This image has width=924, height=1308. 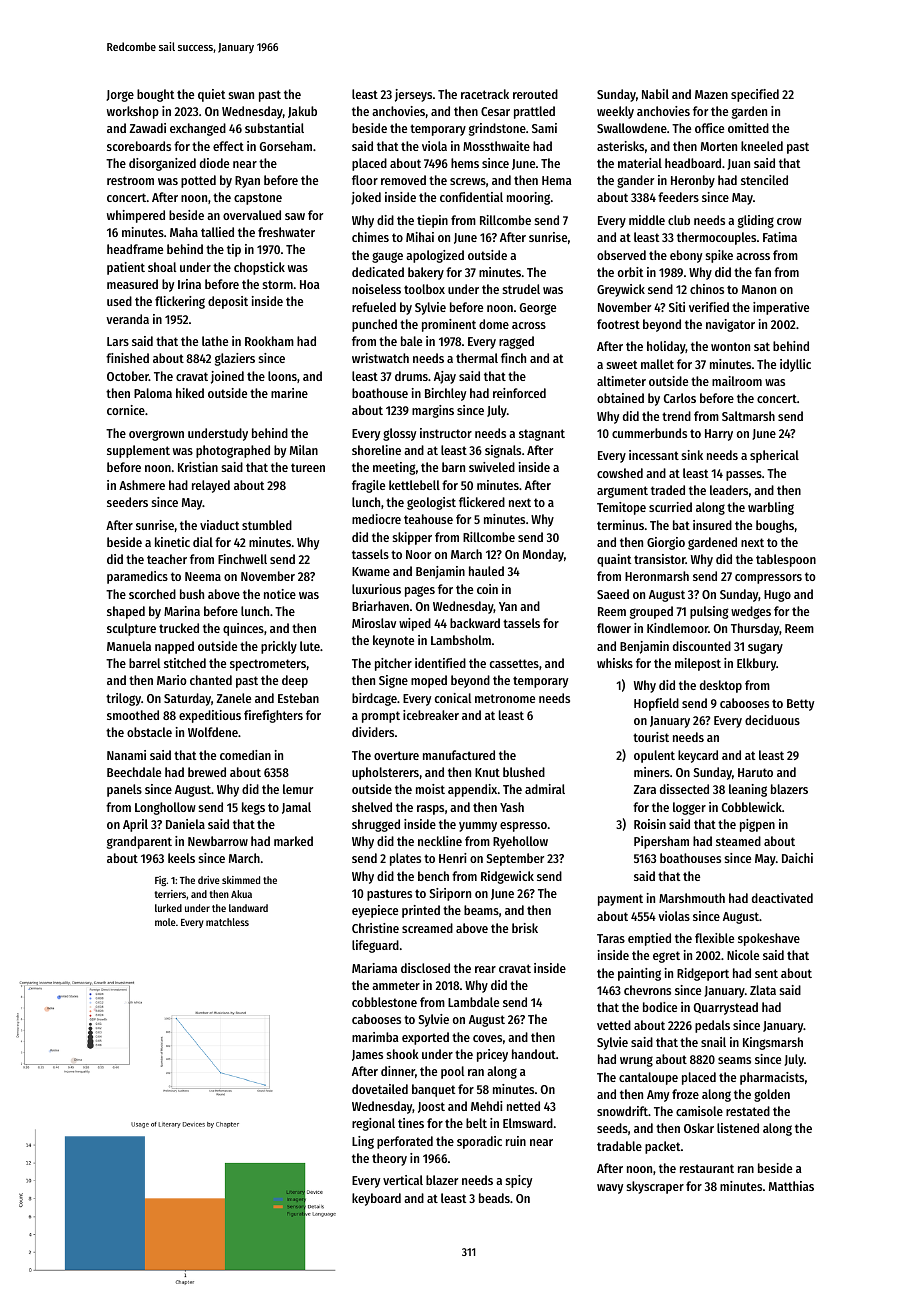 What do you see at coordinates (376, 1199) in the image?
I see `keyboard` at bounding box center [376, 1199].
